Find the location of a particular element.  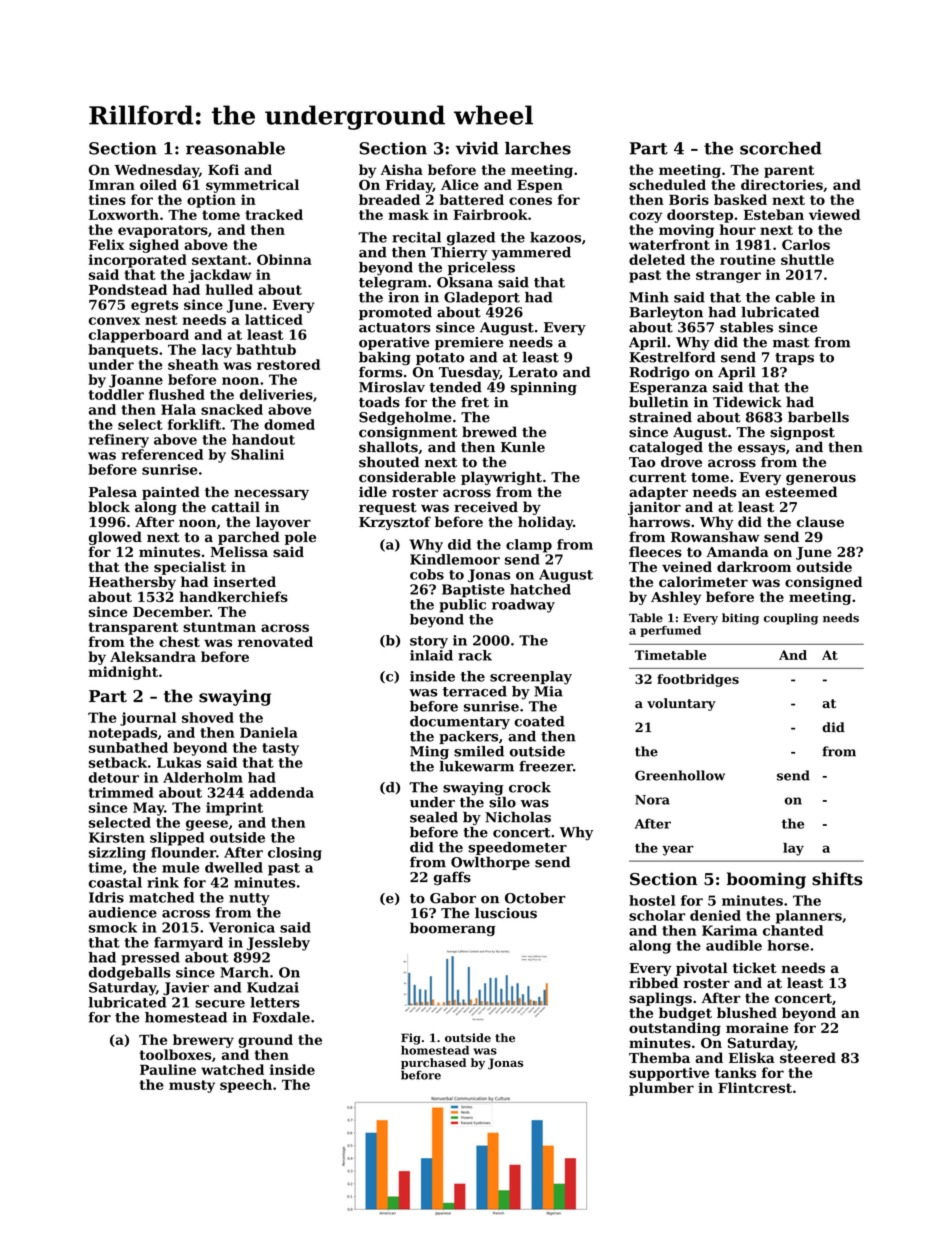

musty is located at coordinates (192, 1086).
